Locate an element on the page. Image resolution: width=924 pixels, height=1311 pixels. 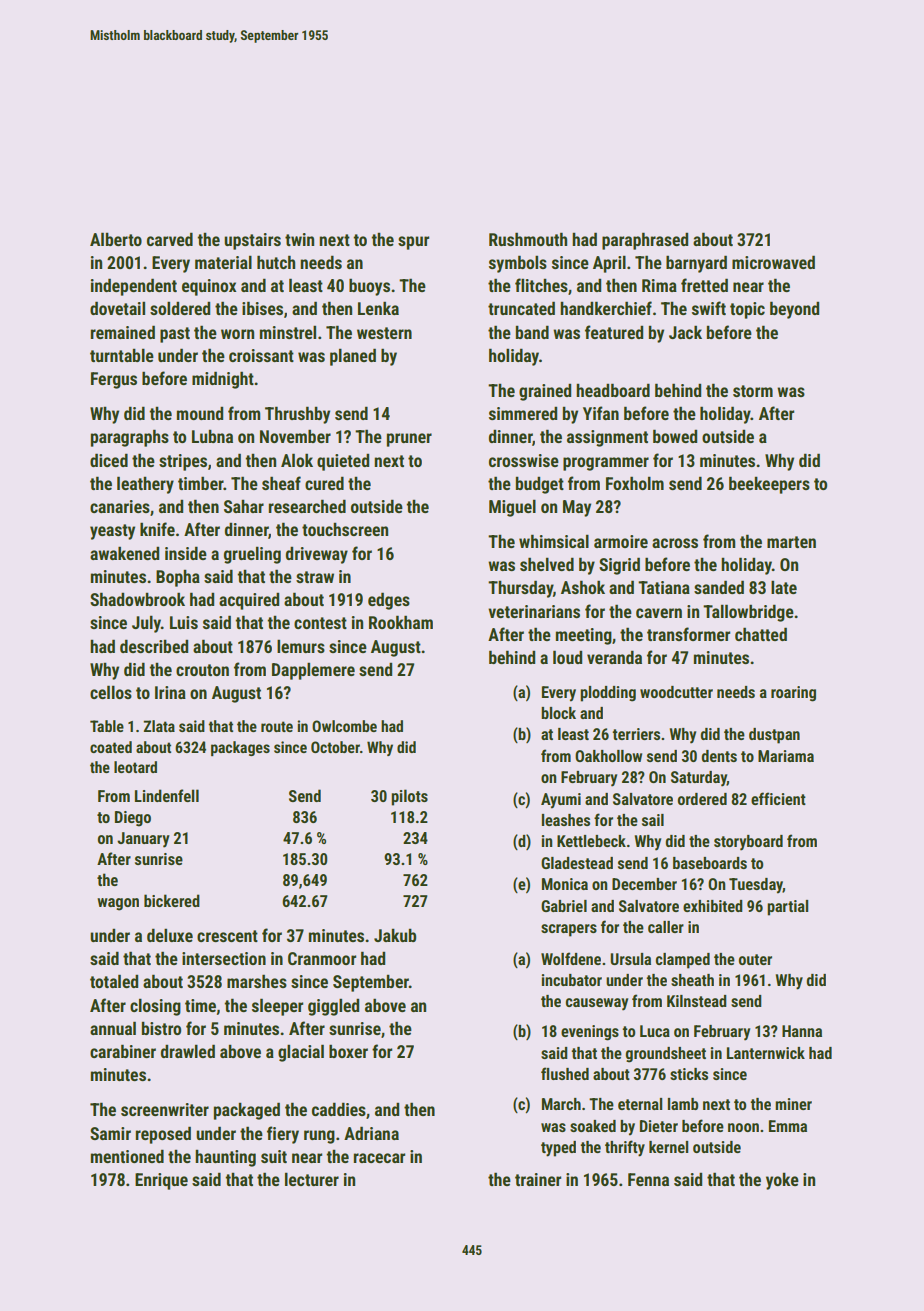
block is located at coordinates (558, 713).
